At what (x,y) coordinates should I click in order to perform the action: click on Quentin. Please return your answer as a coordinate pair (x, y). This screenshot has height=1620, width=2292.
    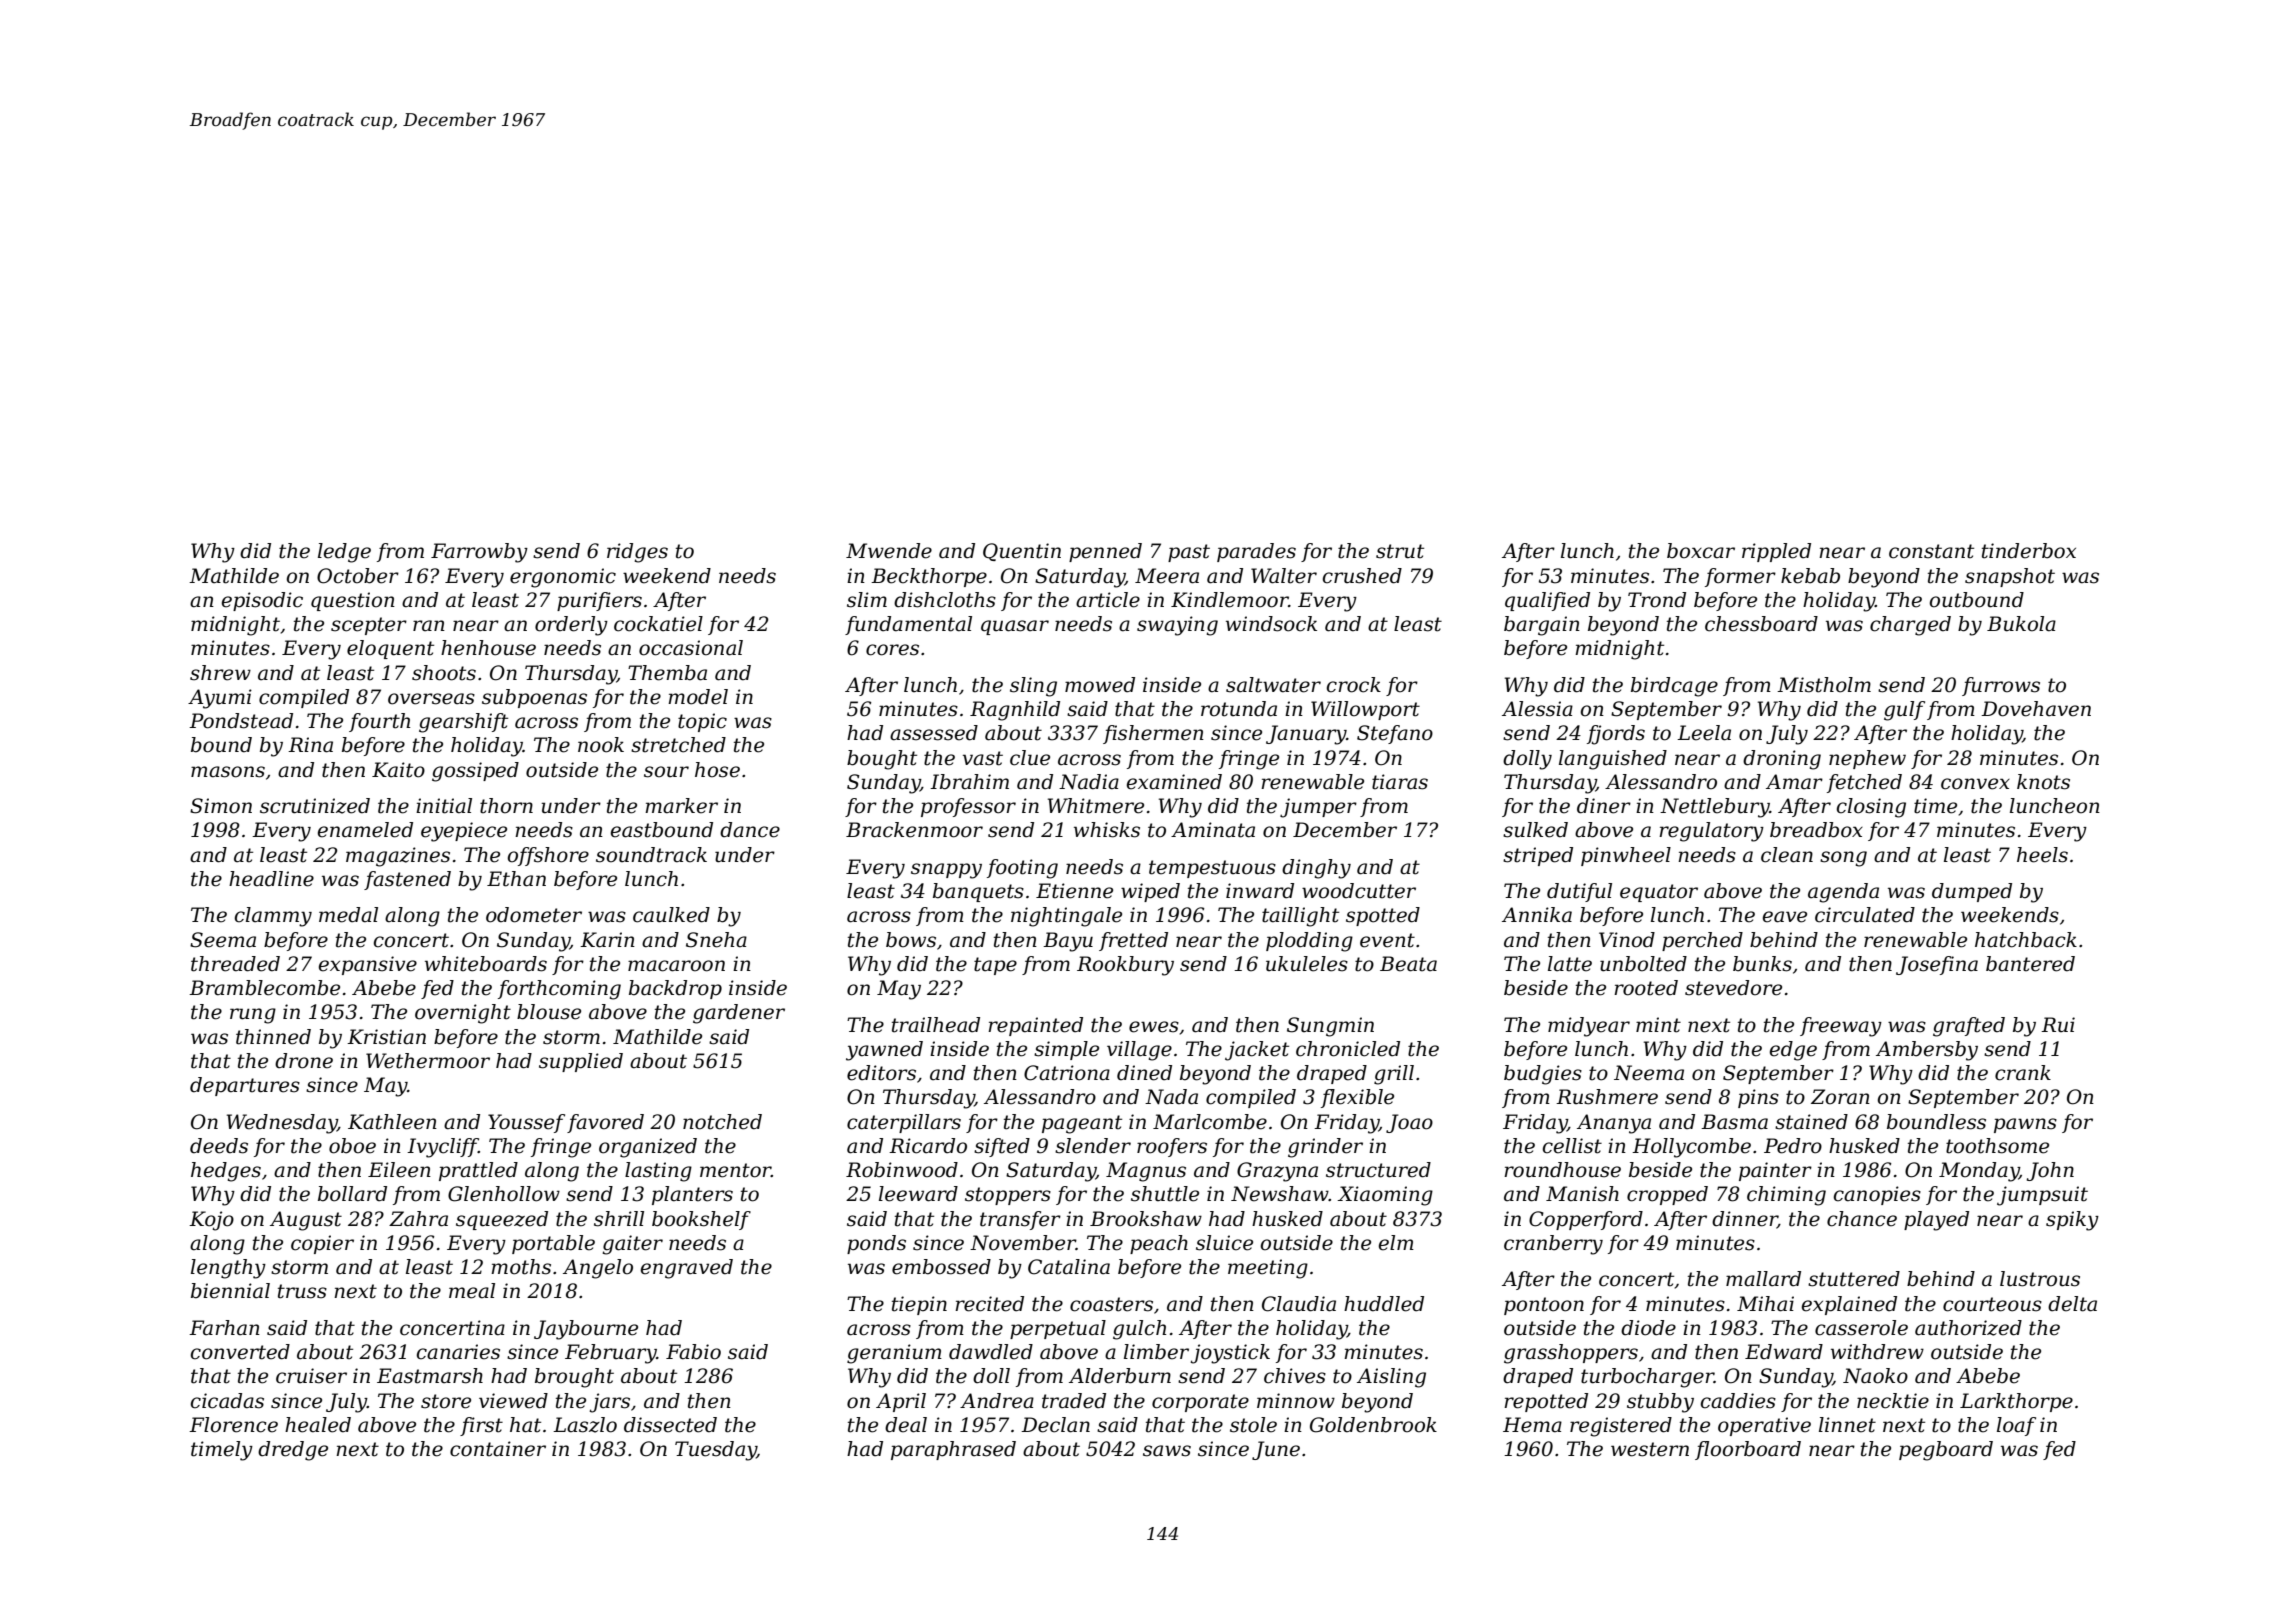
    Looking at the image, I should click on (1022, 552).
